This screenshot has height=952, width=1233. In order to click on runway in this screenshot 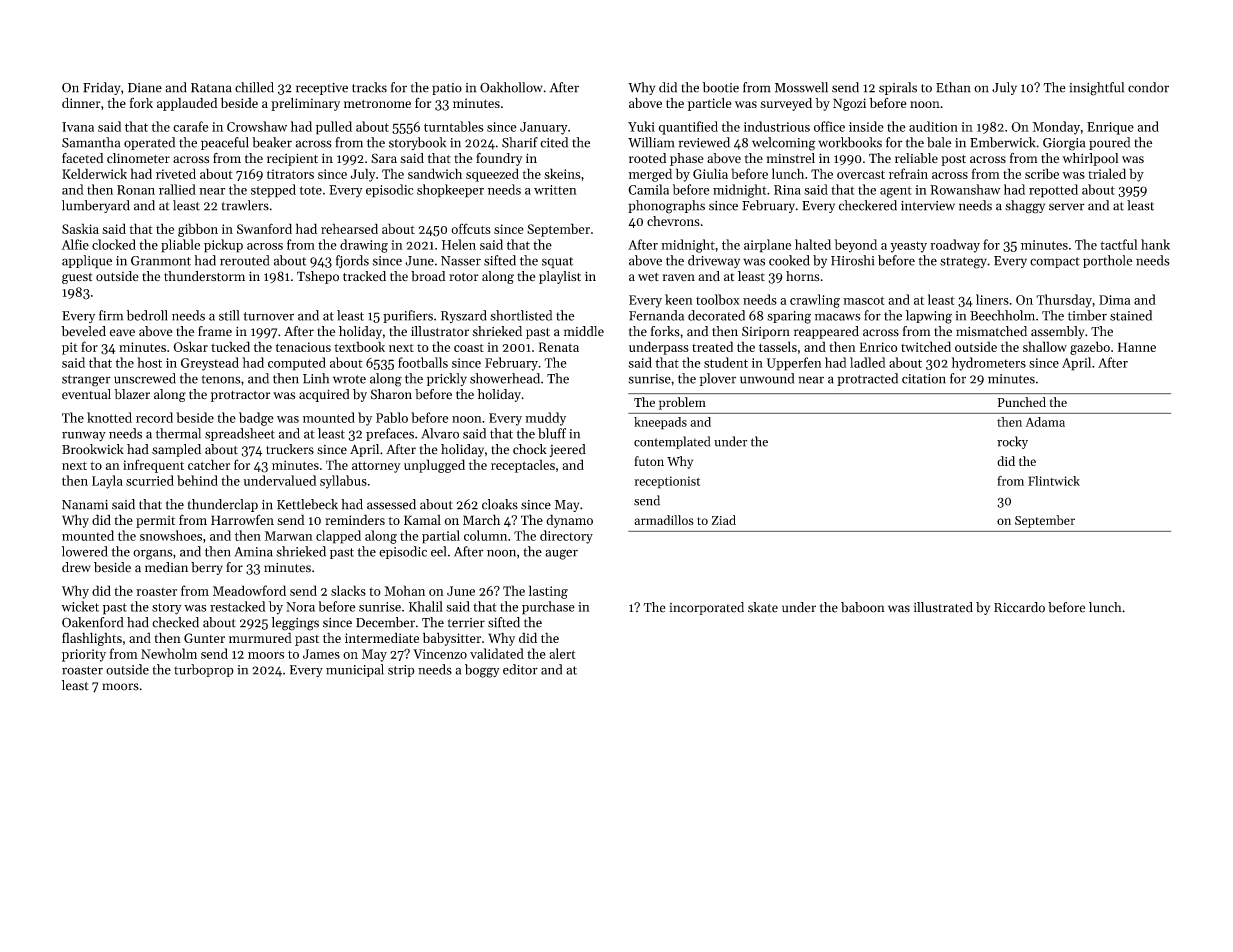, I will do `click(84, 436)`.
